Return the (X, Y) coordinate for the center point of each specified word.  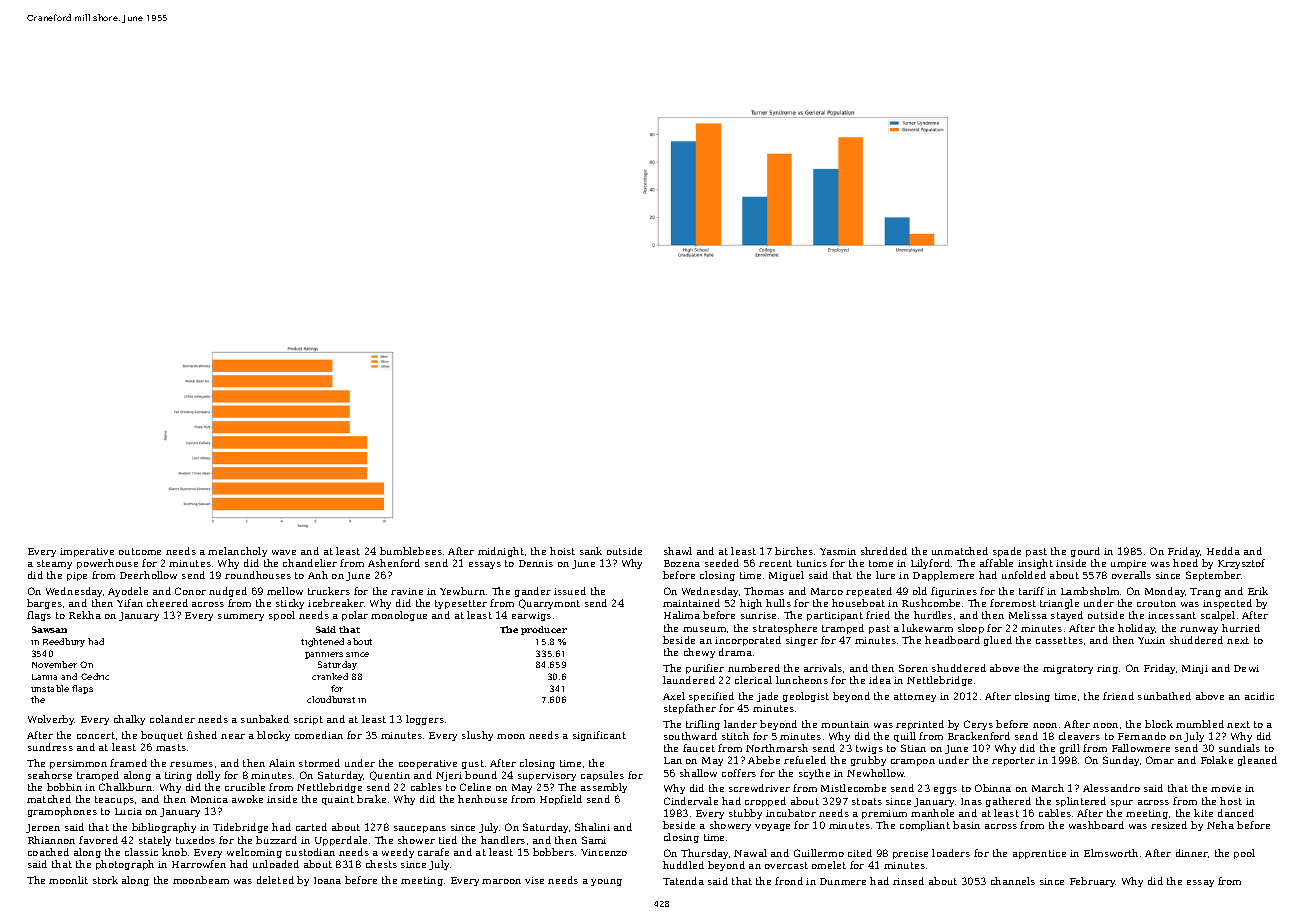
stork (105, 880)
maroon (501, 881)
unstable (50, 688)
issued (570, 591)
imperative (87, 552)
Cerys (978, 725)
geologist (806, 697)
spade (1007, 552)
